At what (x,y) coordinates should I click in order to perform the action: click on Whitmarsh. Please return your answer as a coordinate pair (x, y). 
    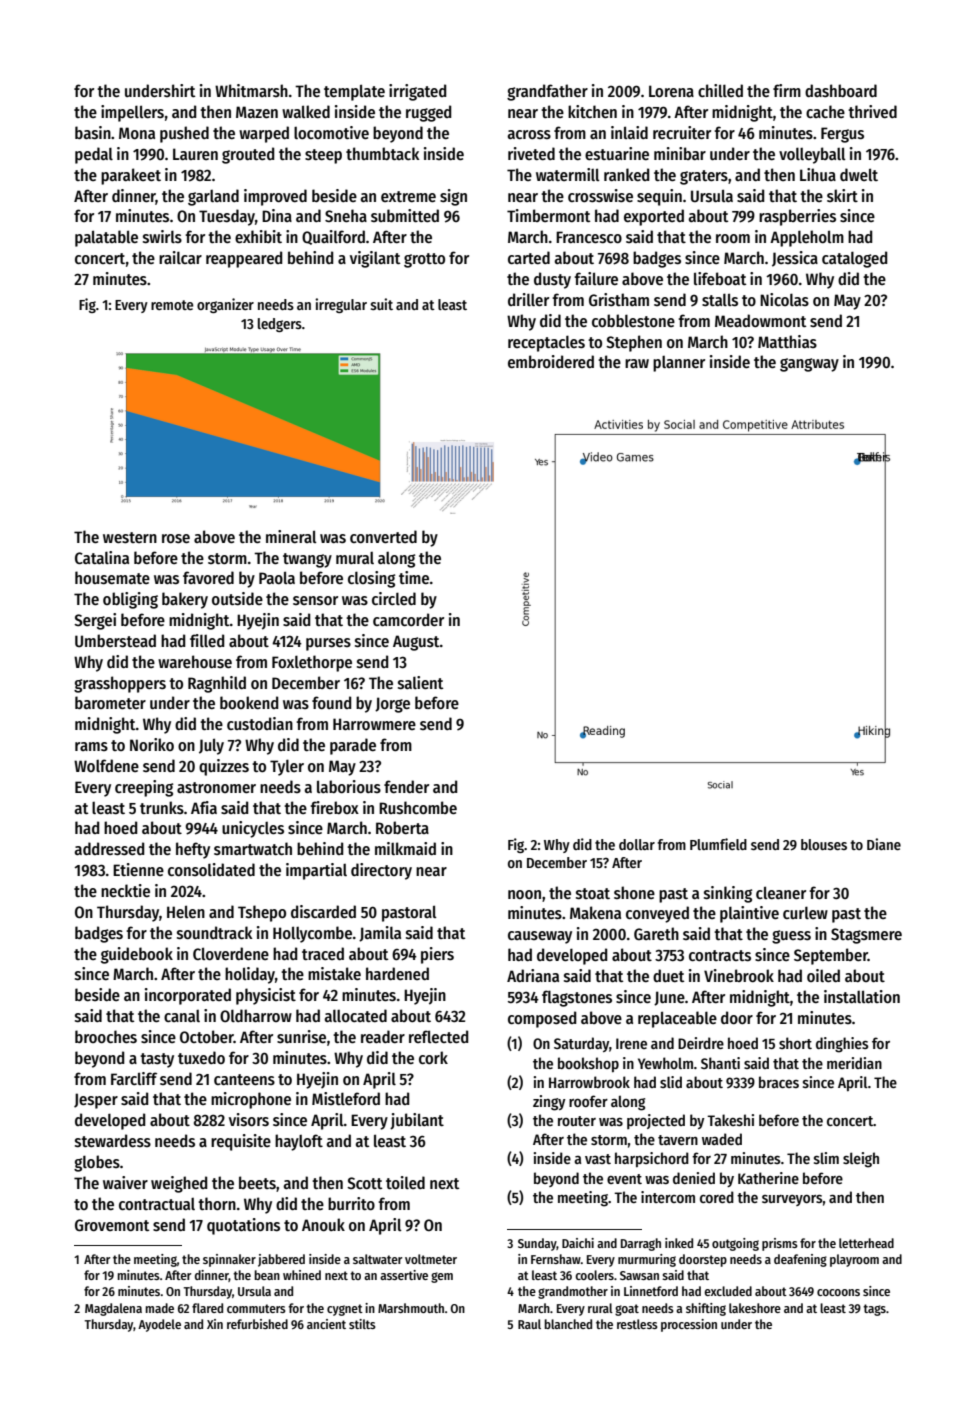
    Looking at the image, I should click on (251, 90).
